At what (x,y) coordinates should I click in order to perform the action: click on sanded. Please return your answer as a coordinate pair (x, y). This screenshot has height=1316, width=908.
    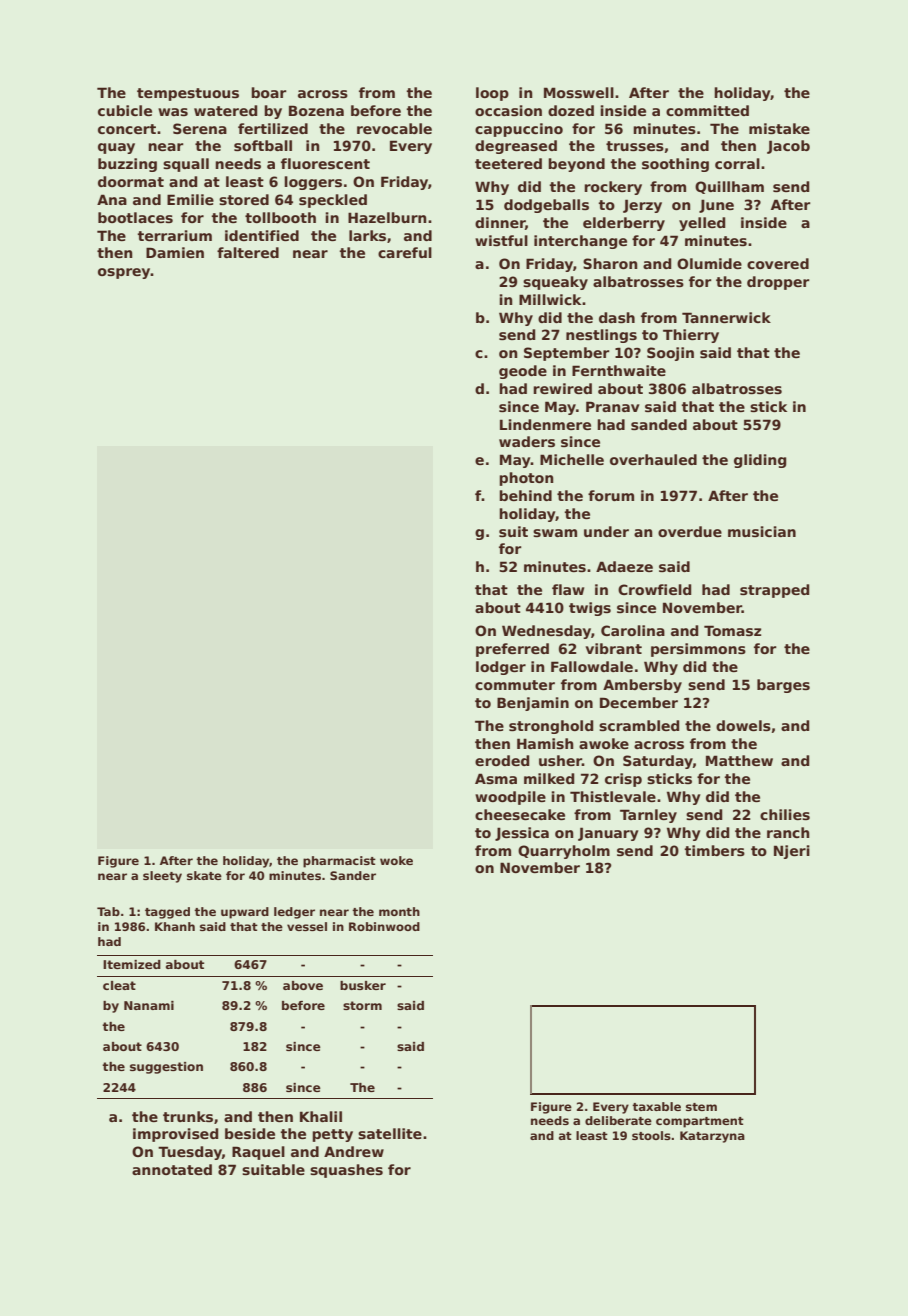
    Looking at the image, I should click on (659, 424).
